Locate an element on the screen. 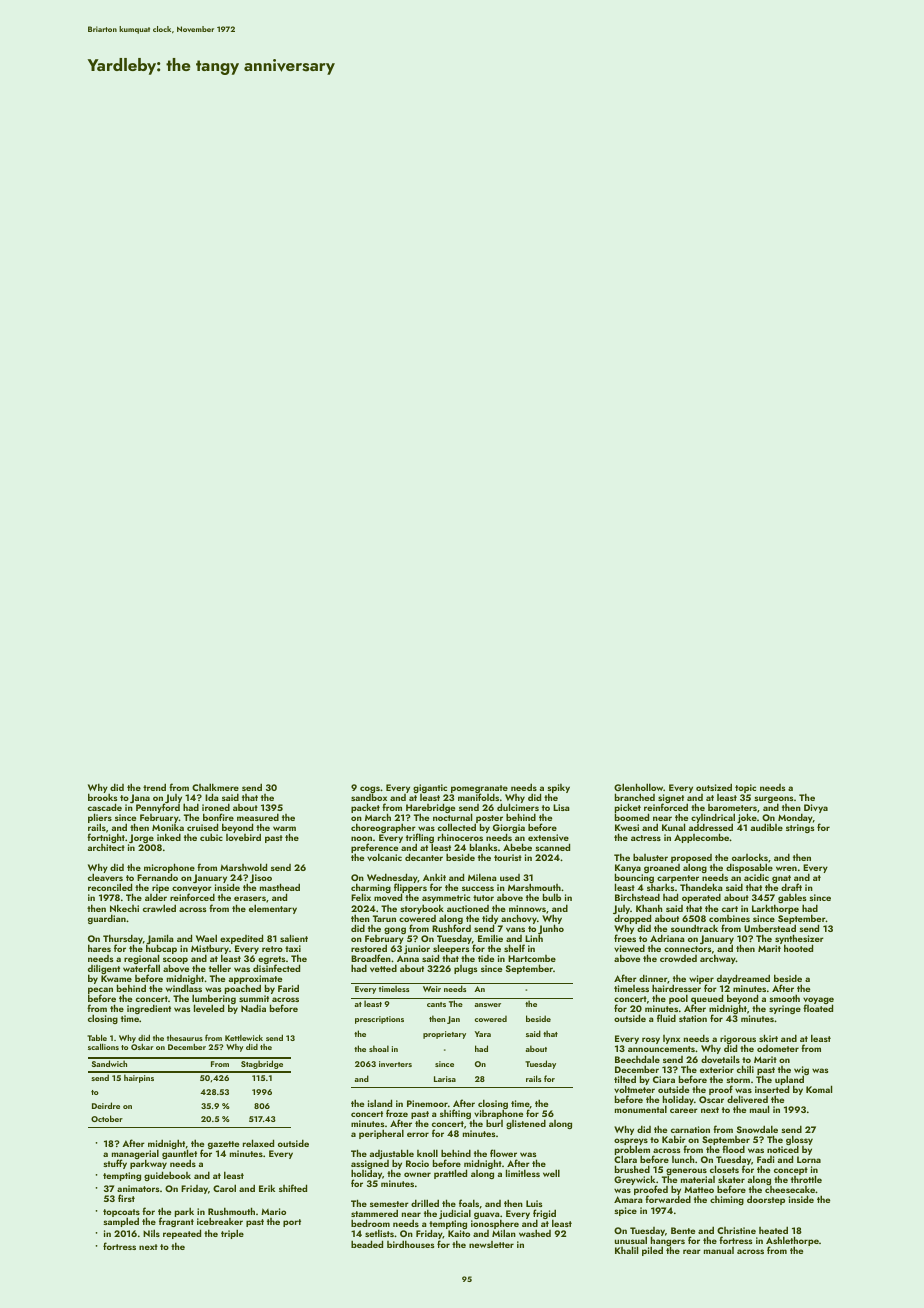  Deirdre is located at coordinates (106, 1105).
